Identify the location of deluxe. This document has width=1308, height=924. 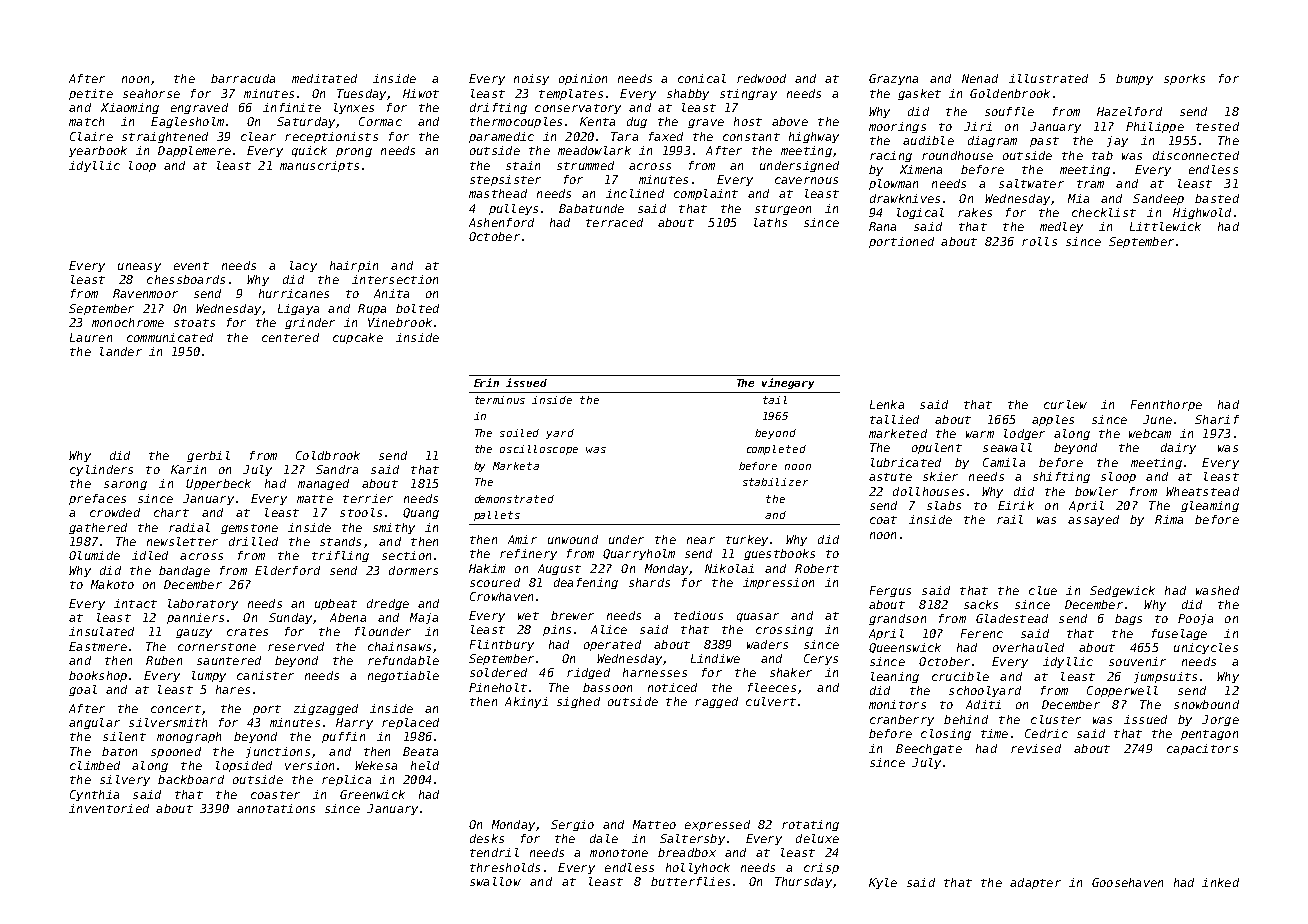
(817, 838).
